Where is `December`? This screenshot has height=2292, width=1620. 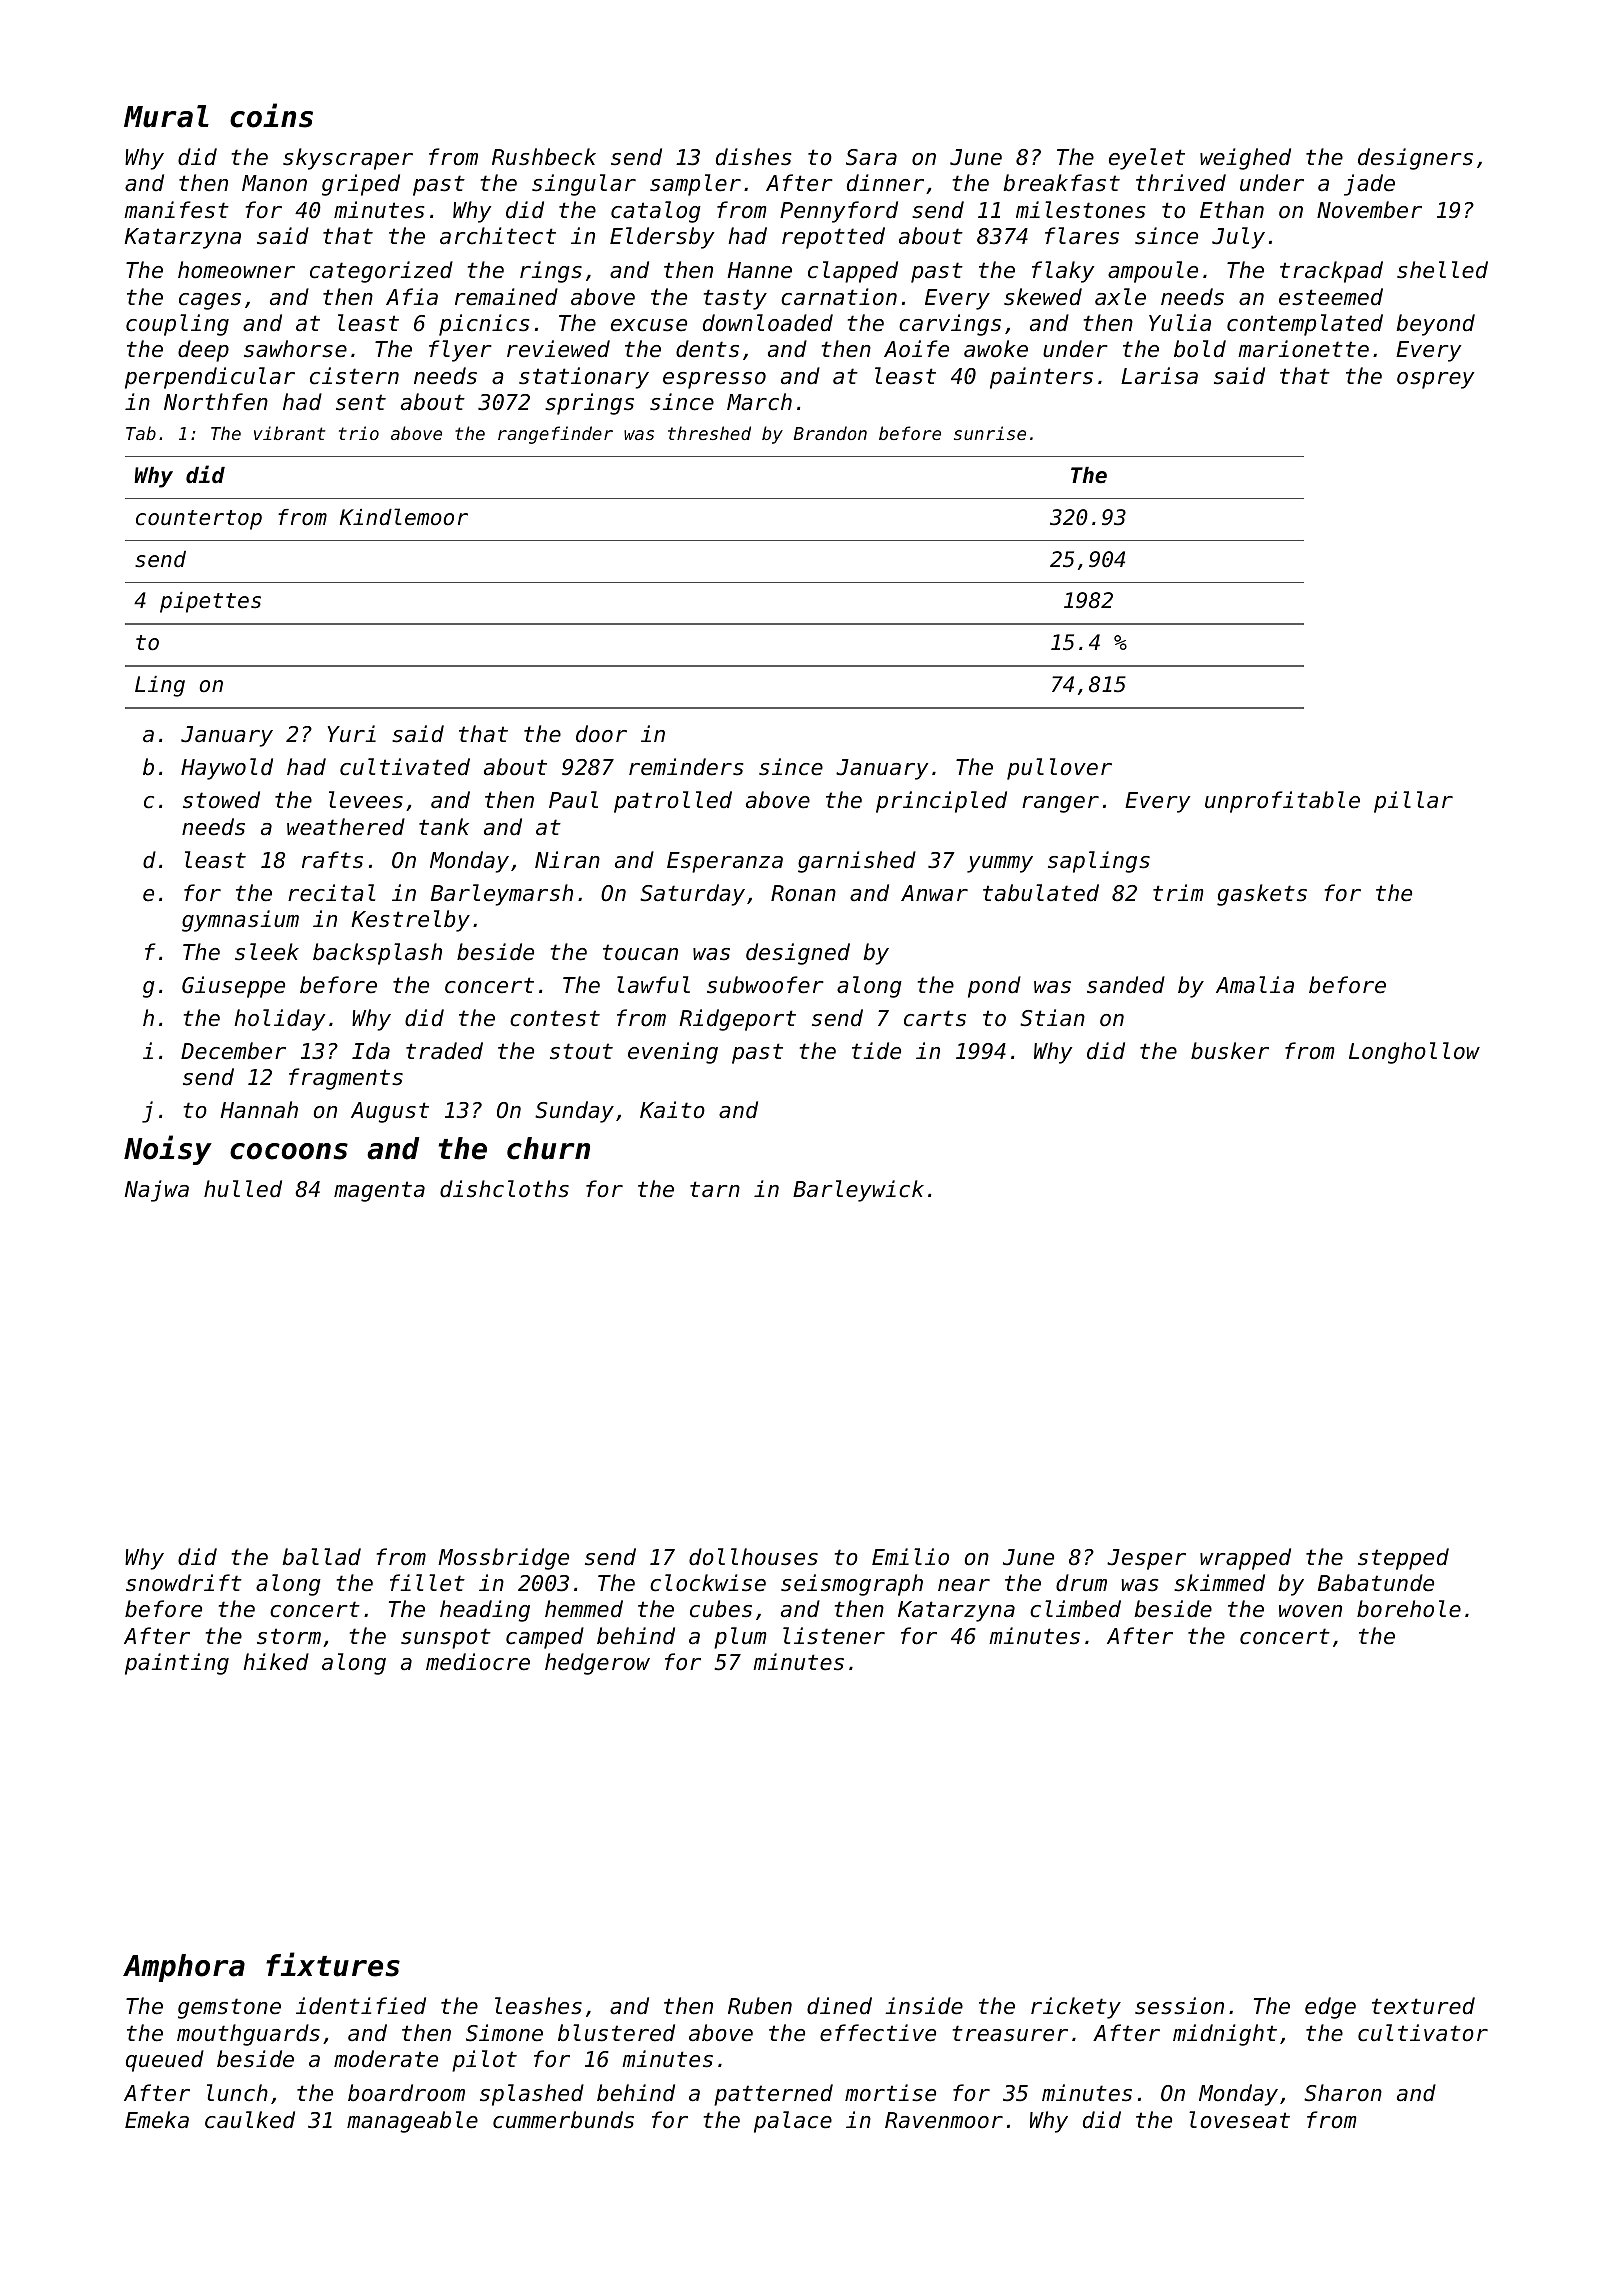
December is located at coordinates (233, 1051).
